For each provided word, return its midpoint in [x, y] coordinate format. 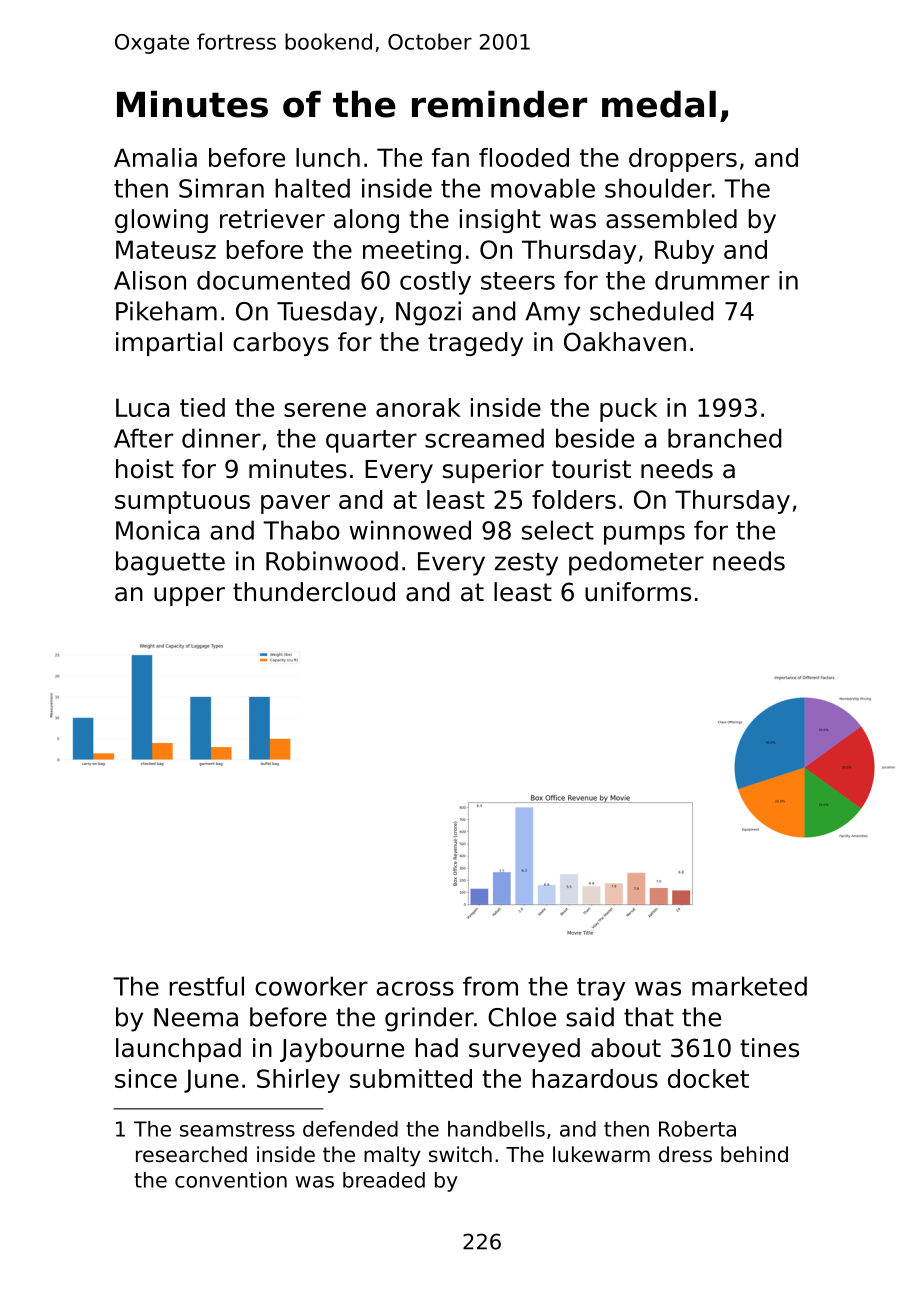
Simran [221, 188]
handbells [496, 1129]
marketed [749, 986]
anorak [418, 407]
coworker [311, 986]
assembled [671, 219]
